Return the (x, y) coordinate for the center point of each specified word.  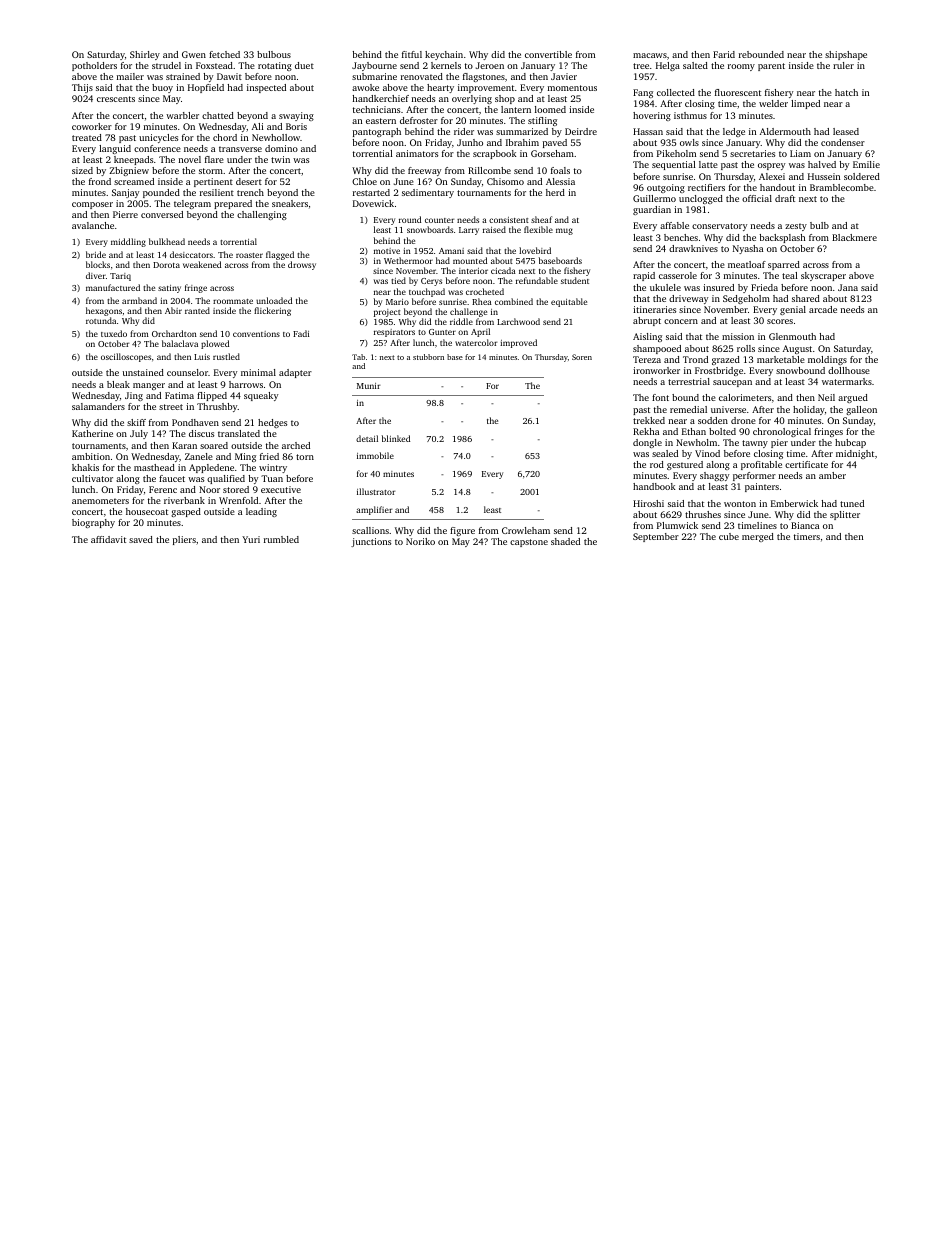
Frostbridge (719, 371)
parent (771, 67)
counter (439, 220)
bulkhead (167, 241)
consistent (509, 220)
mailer (130, 76)
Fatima (179, 395)
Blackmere (854, 237)
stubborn (428, 357)
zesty (796, 227)
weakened (202, 264)
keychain (444, 55)
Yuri (251, 539)
